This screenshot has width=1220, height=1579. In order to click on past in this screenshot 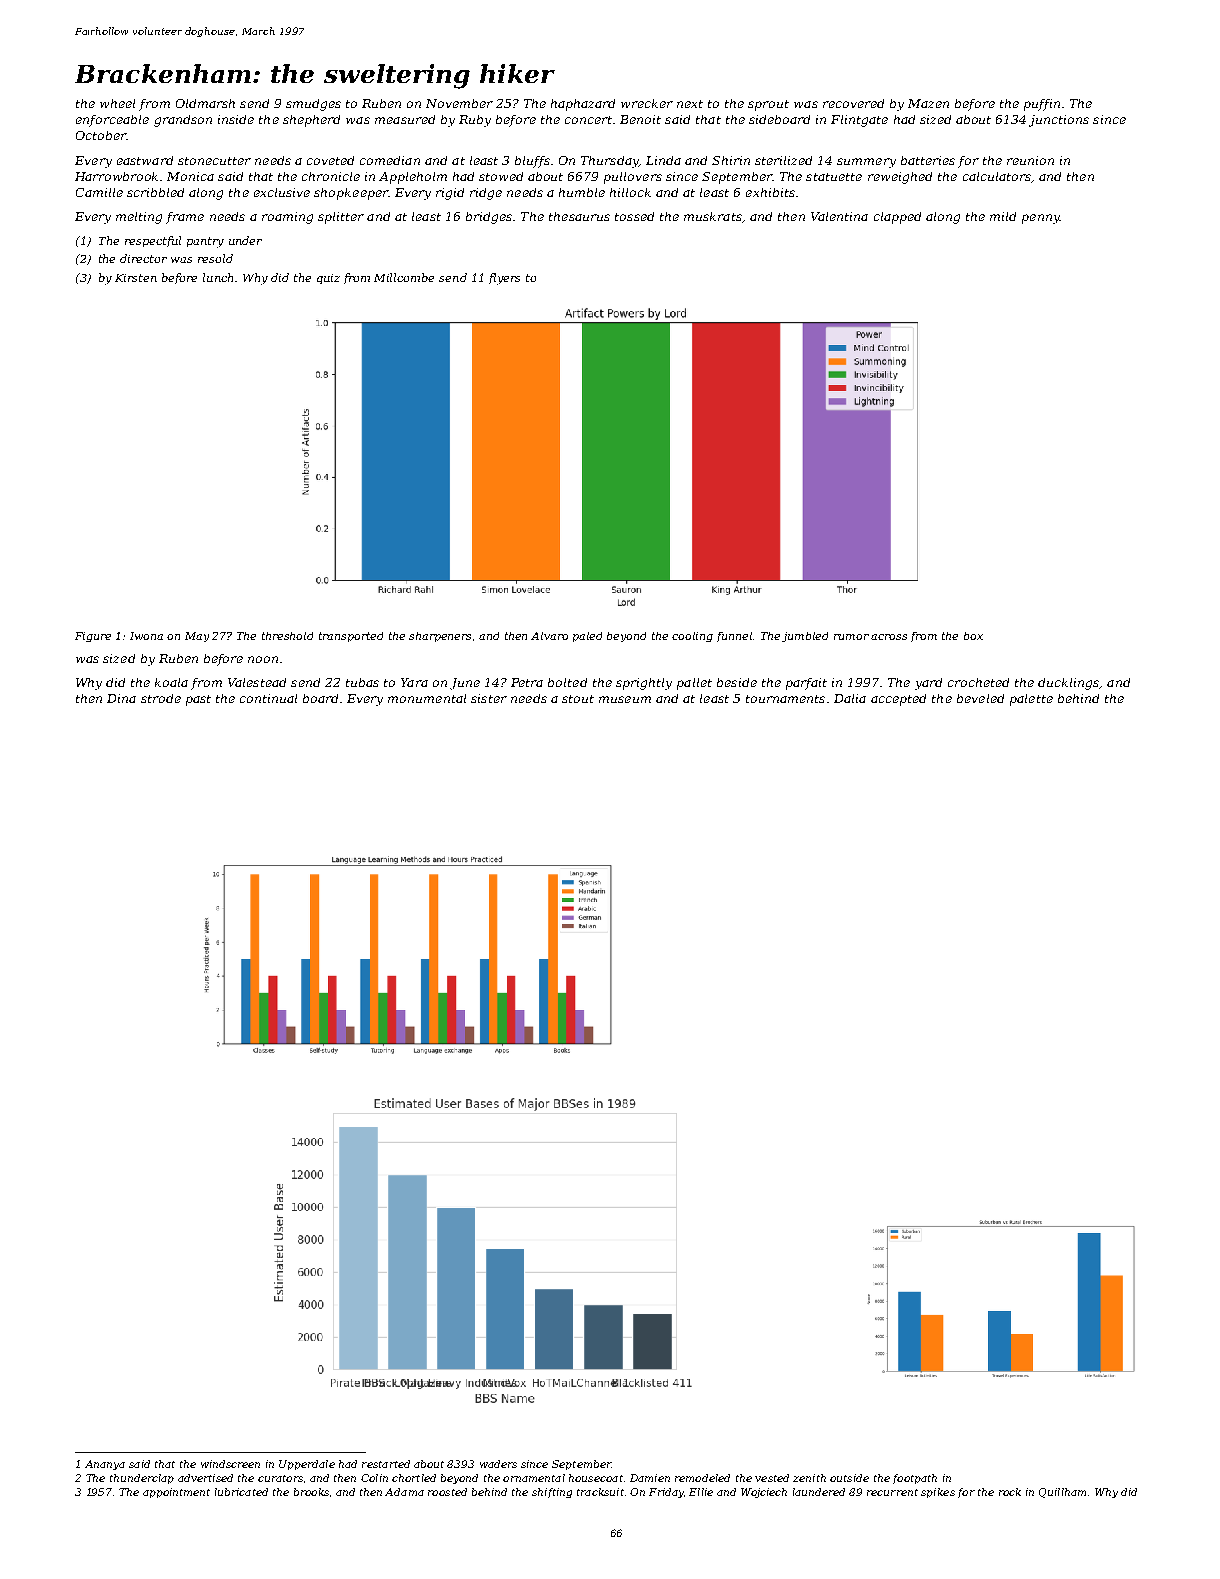, I will do `click(198, 700)`.
